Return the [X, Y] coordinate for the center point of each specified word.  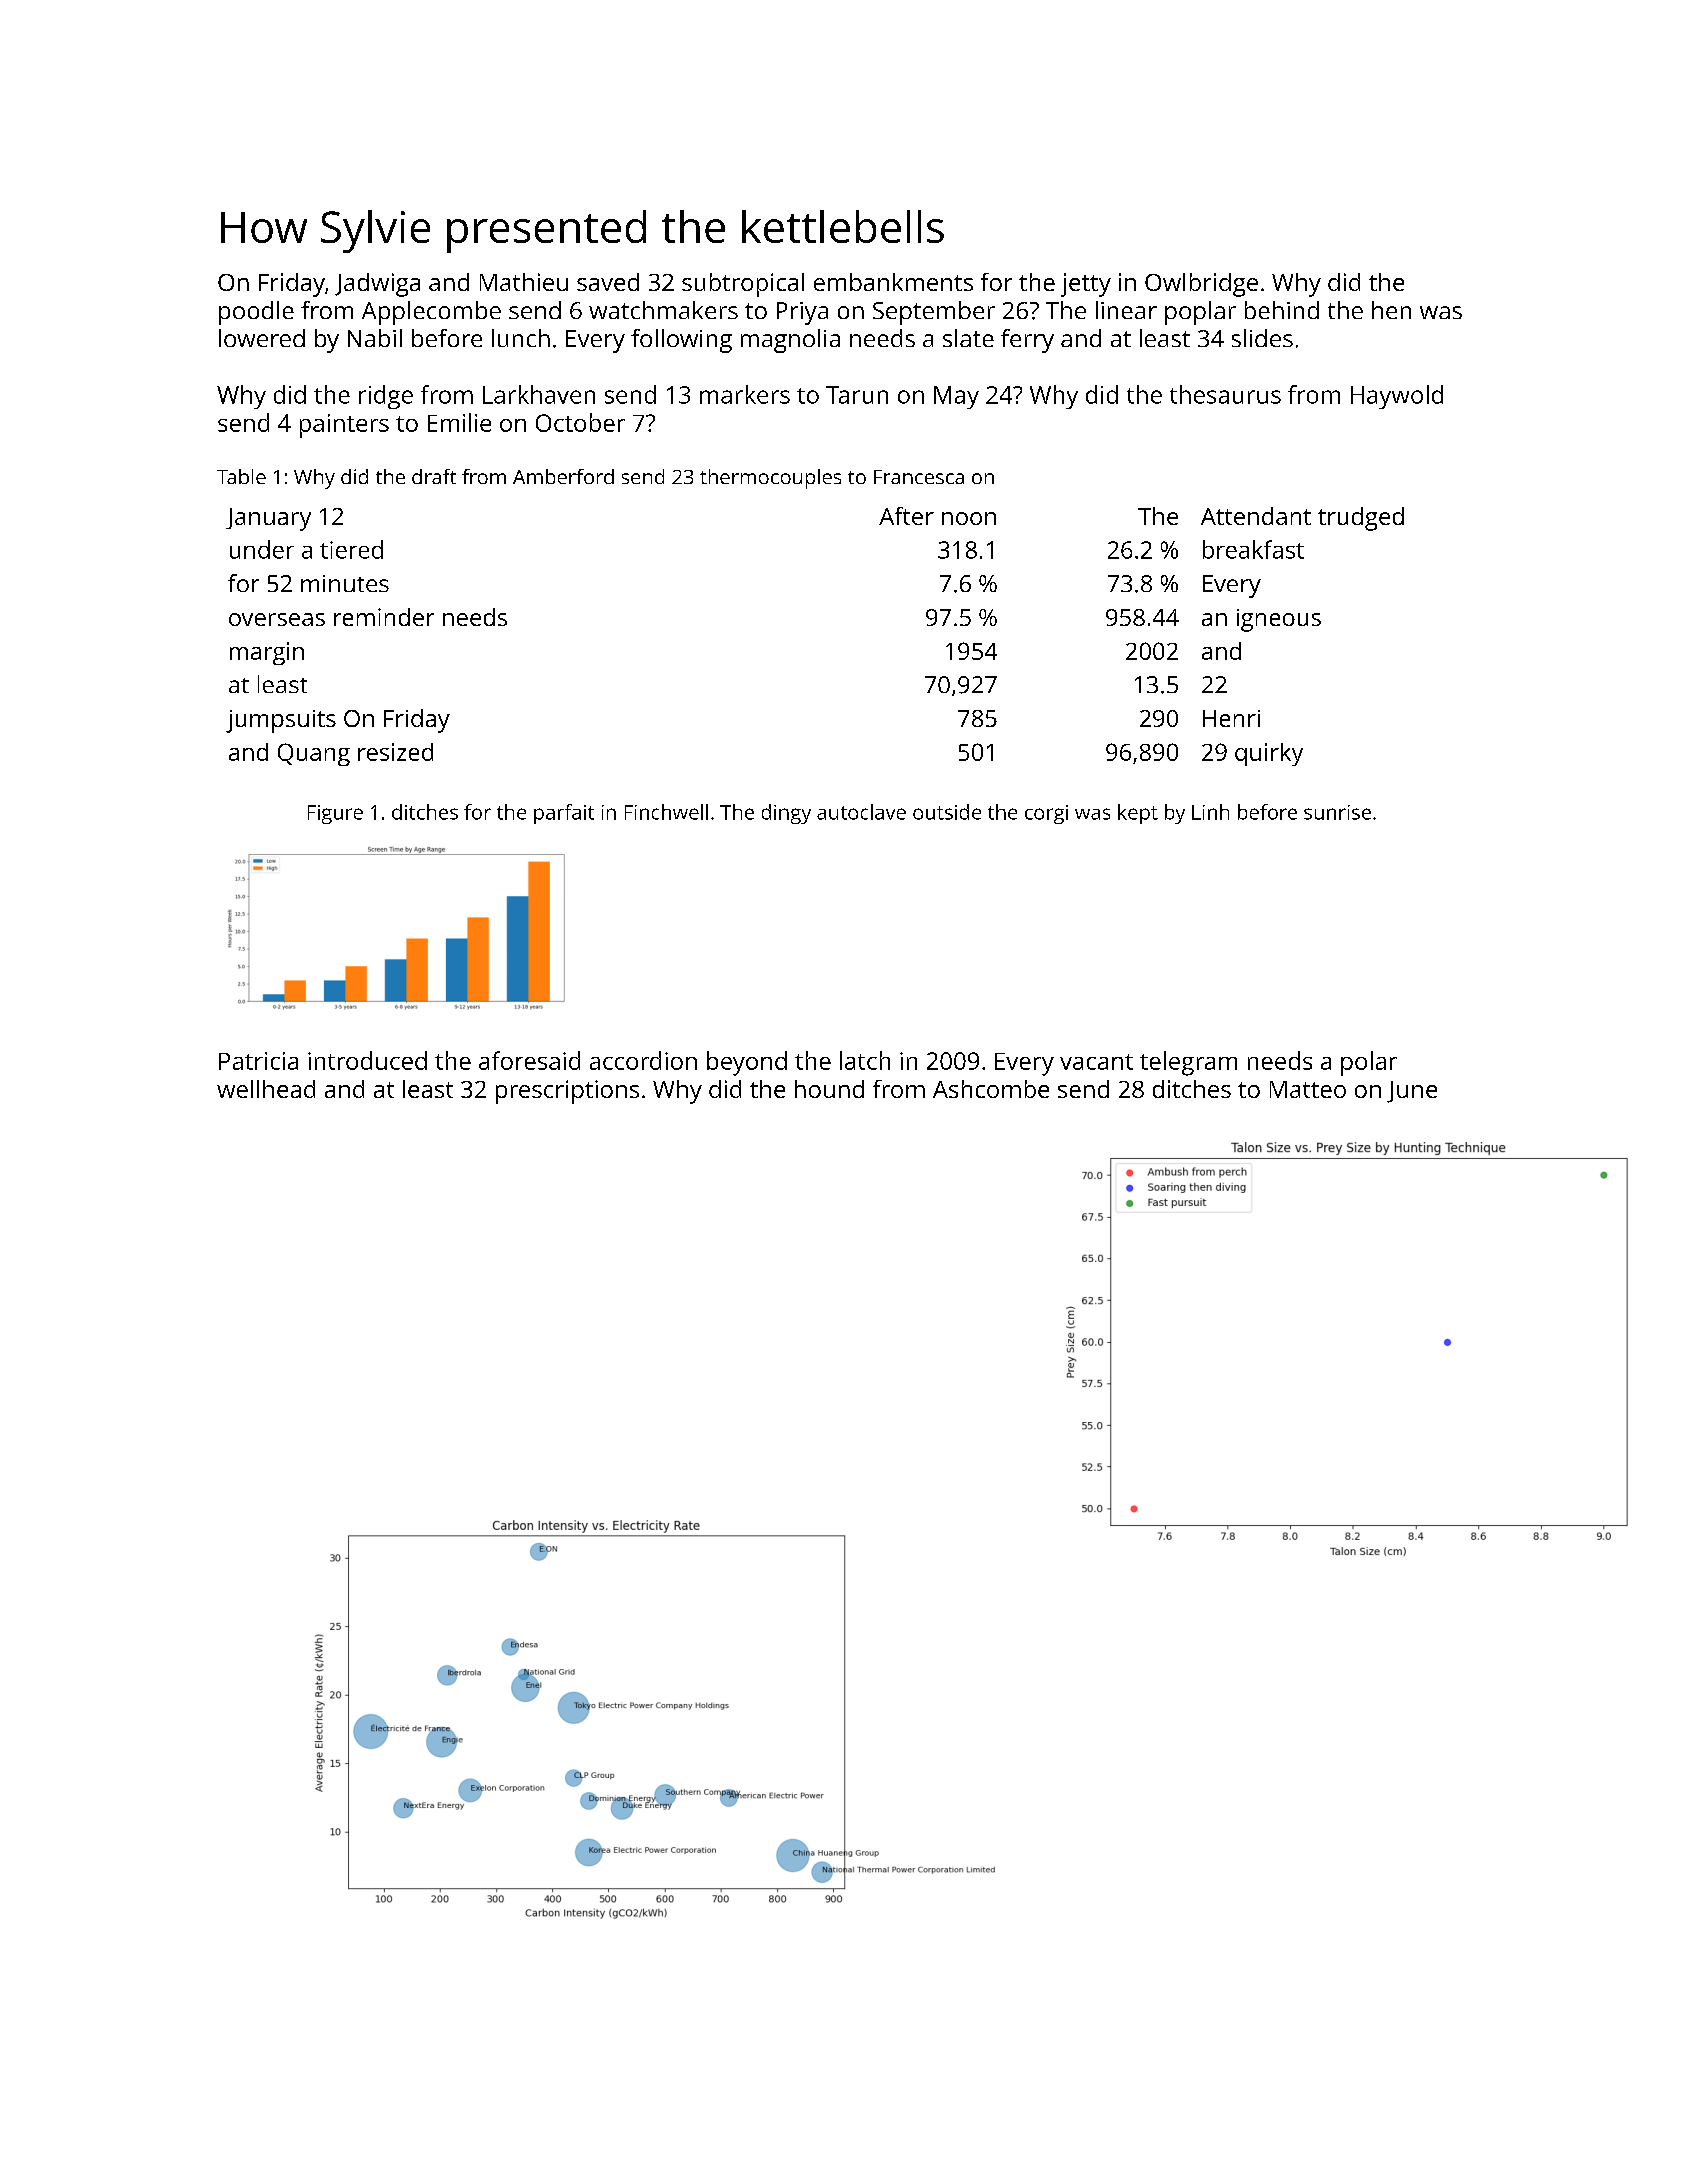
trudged [1361, 519]
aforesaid [529, 1060]
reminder [384, 617]
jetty [1086, 285]
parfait [564, 814]
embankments [893, 282]
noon [969, 518]
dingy [786, 814]
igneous [1279, 620]
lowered [262, 338]
